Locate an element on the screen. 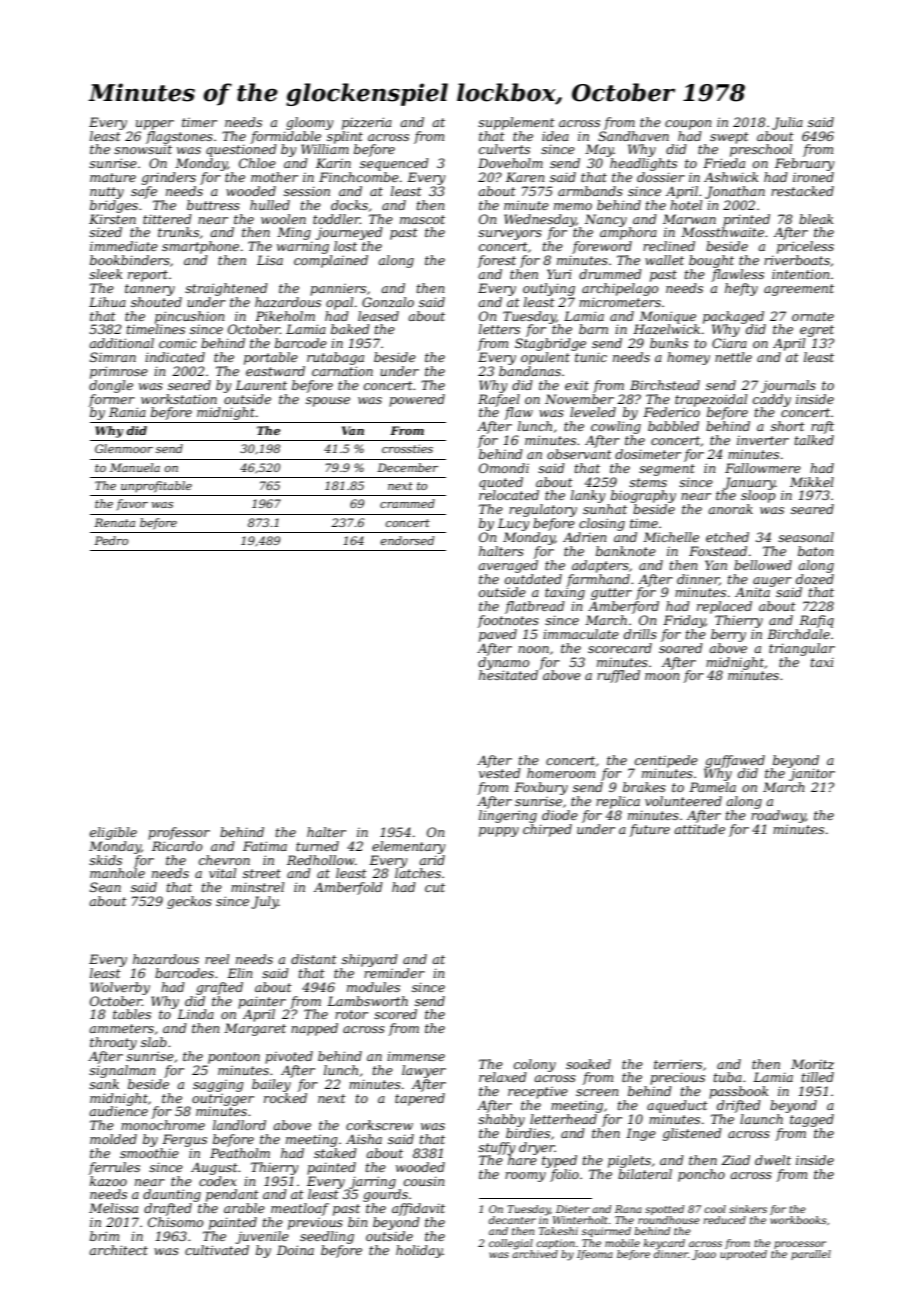 This screenshot has width=924, height=1308. Laurent is located at coordinates (261, 385).
